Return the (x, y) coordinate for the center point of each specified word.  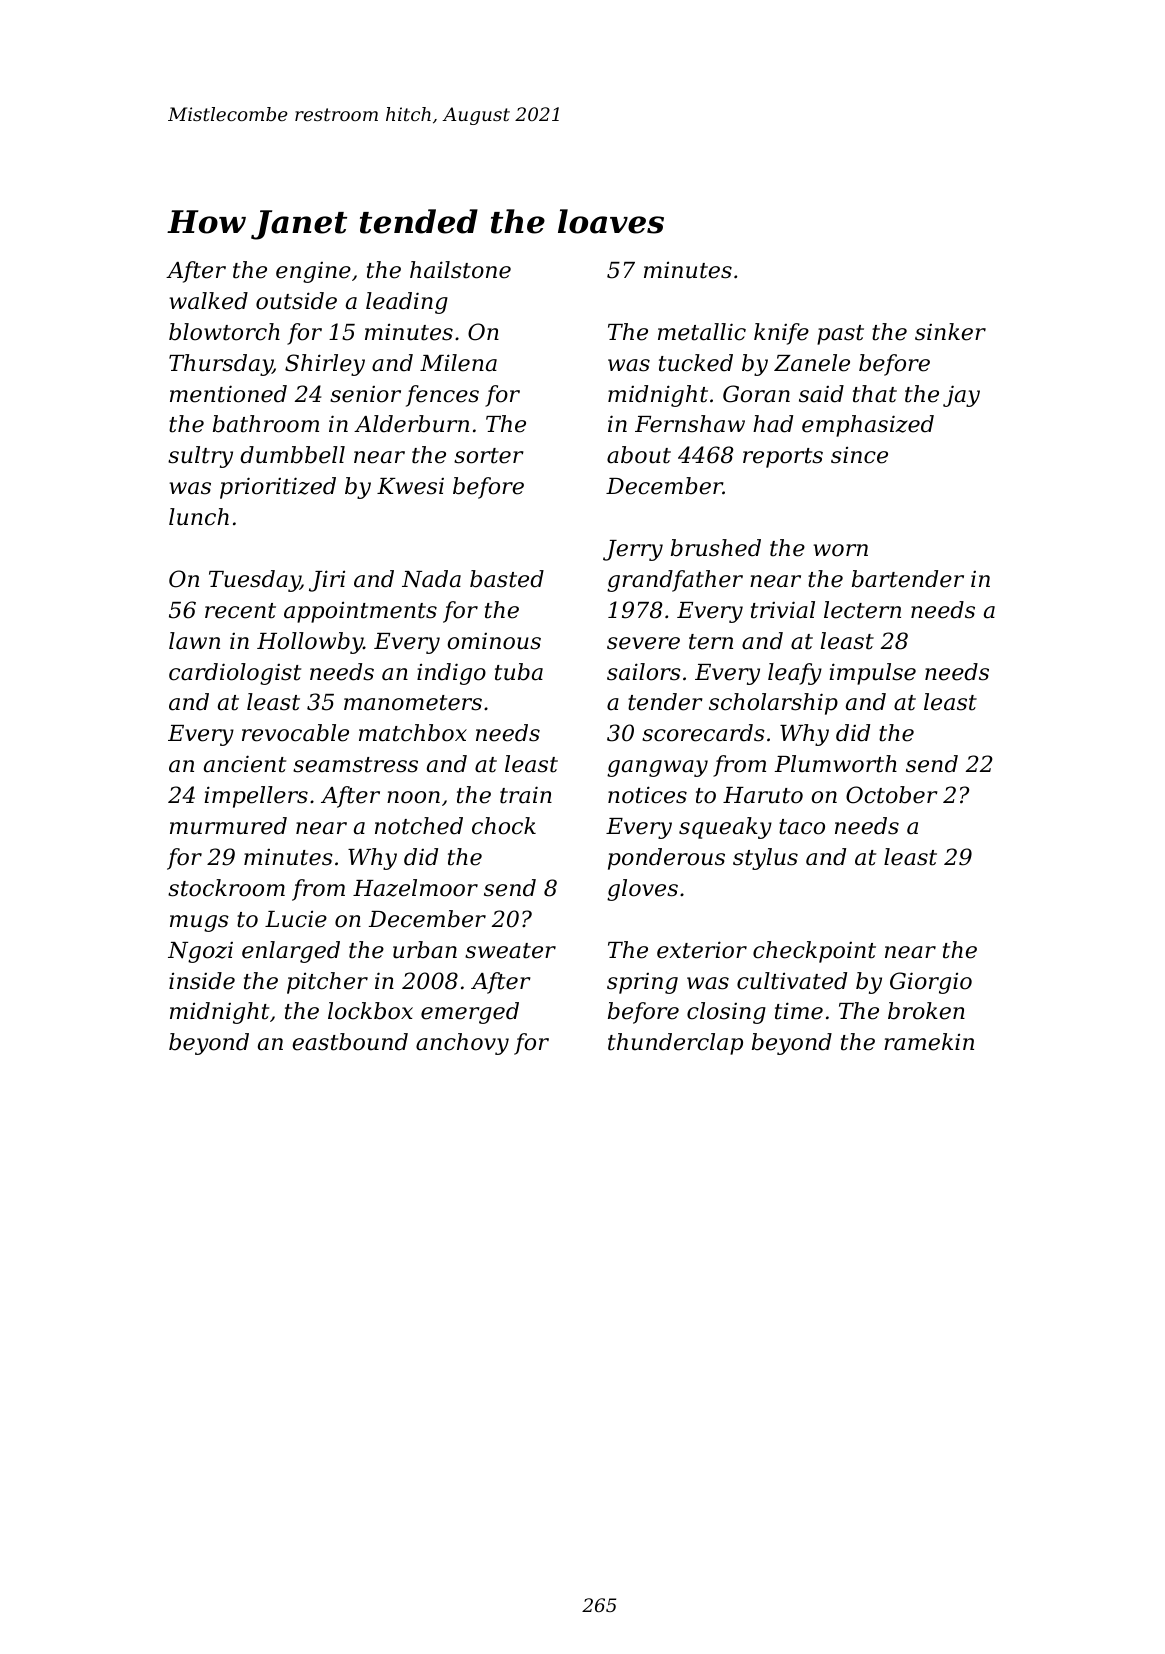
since (859, 455)
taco (802, 827)
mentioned (228, 394)
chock (504, 826)
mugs (199, 923)
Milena (458, 363)
